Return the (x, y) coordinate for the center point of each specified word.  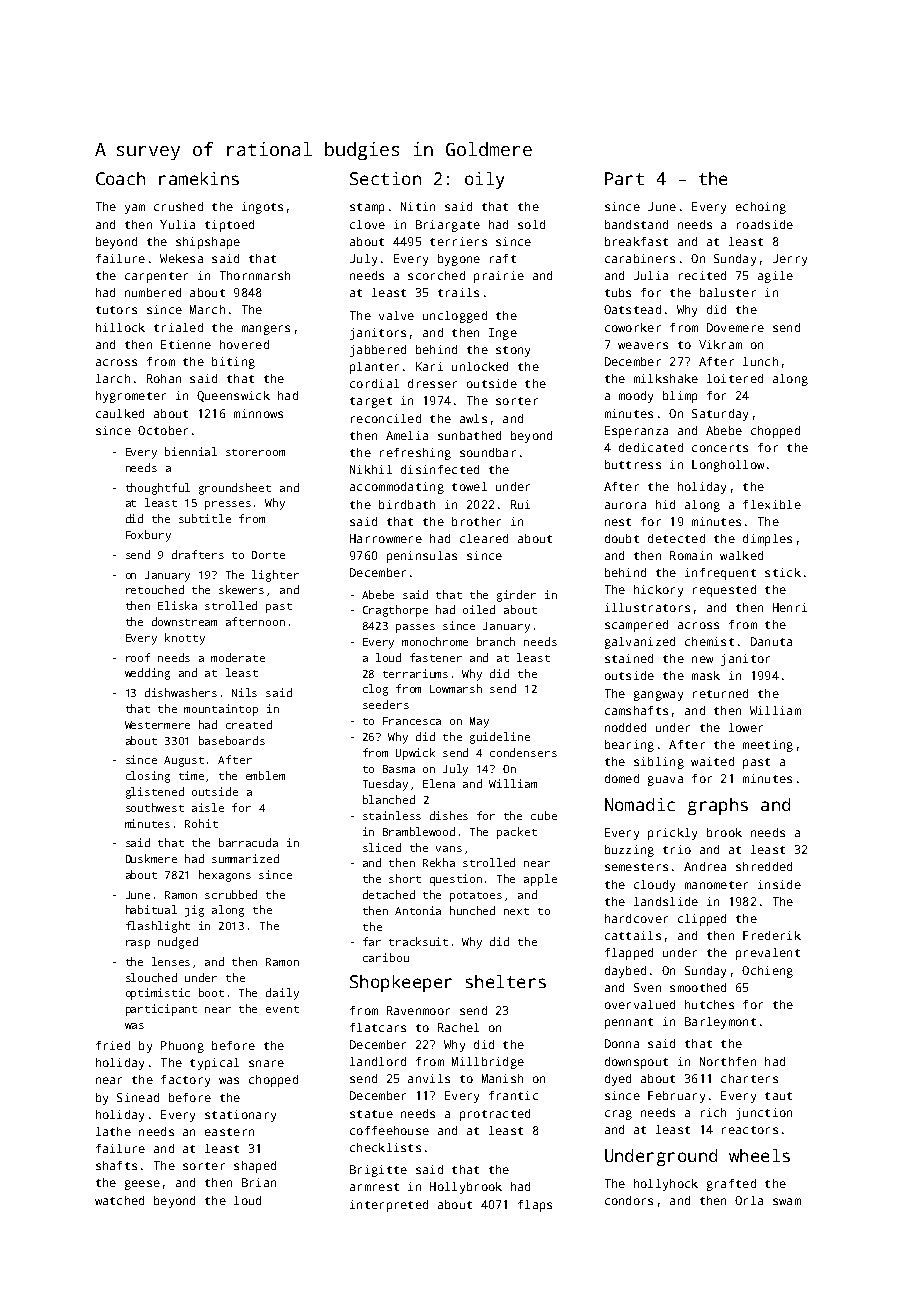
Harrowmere (386, 538)
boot (211, 992)
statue (371, 1114)
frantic (513, 1095)
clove (367, 224)
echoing (761, 208)
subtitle (205, 518)
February (676, 1097)
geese (142, 1185)
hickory (658, 591)
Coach (120, 178)
